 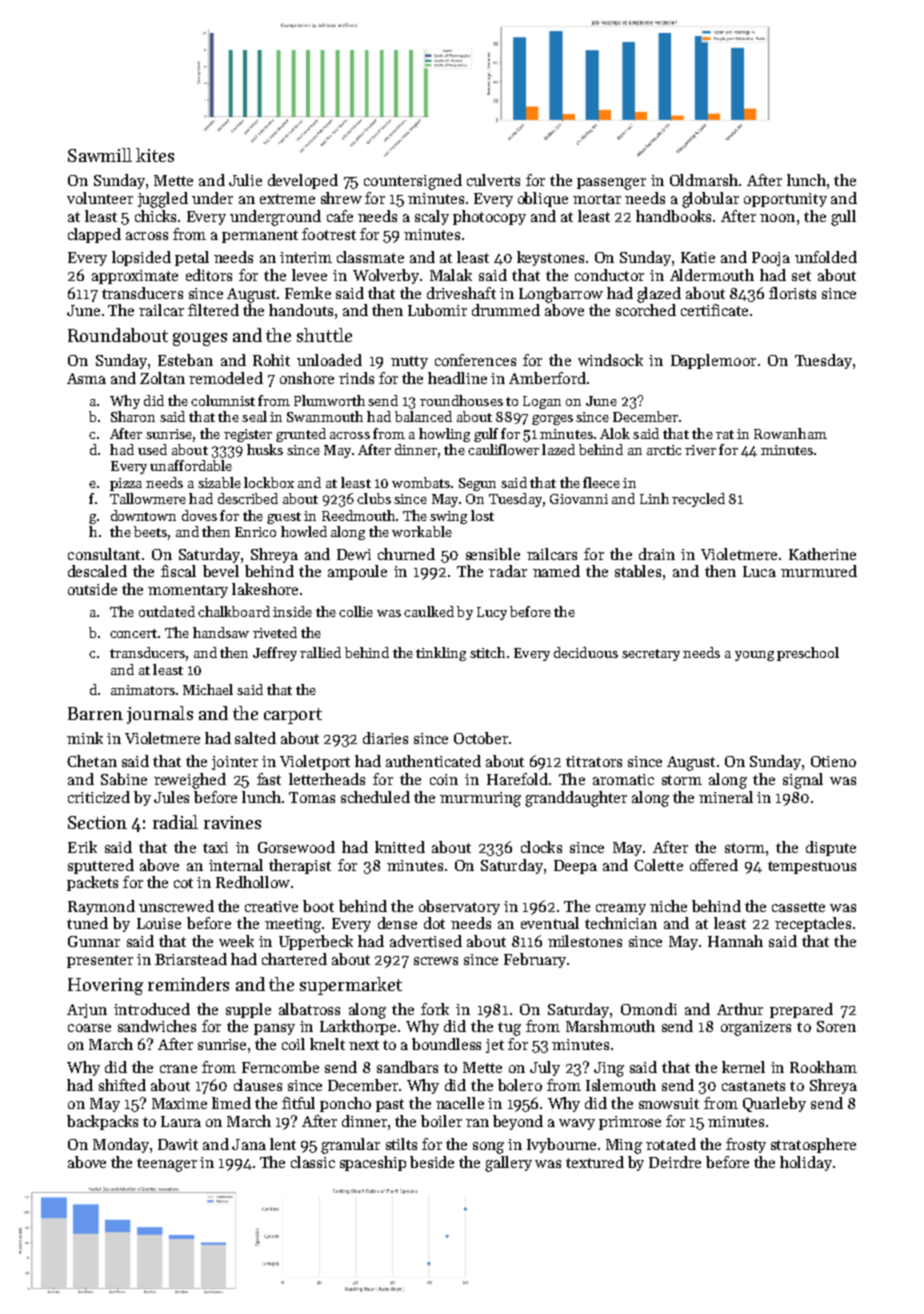 I want to click on jet, so click(x=495, y=1046).
